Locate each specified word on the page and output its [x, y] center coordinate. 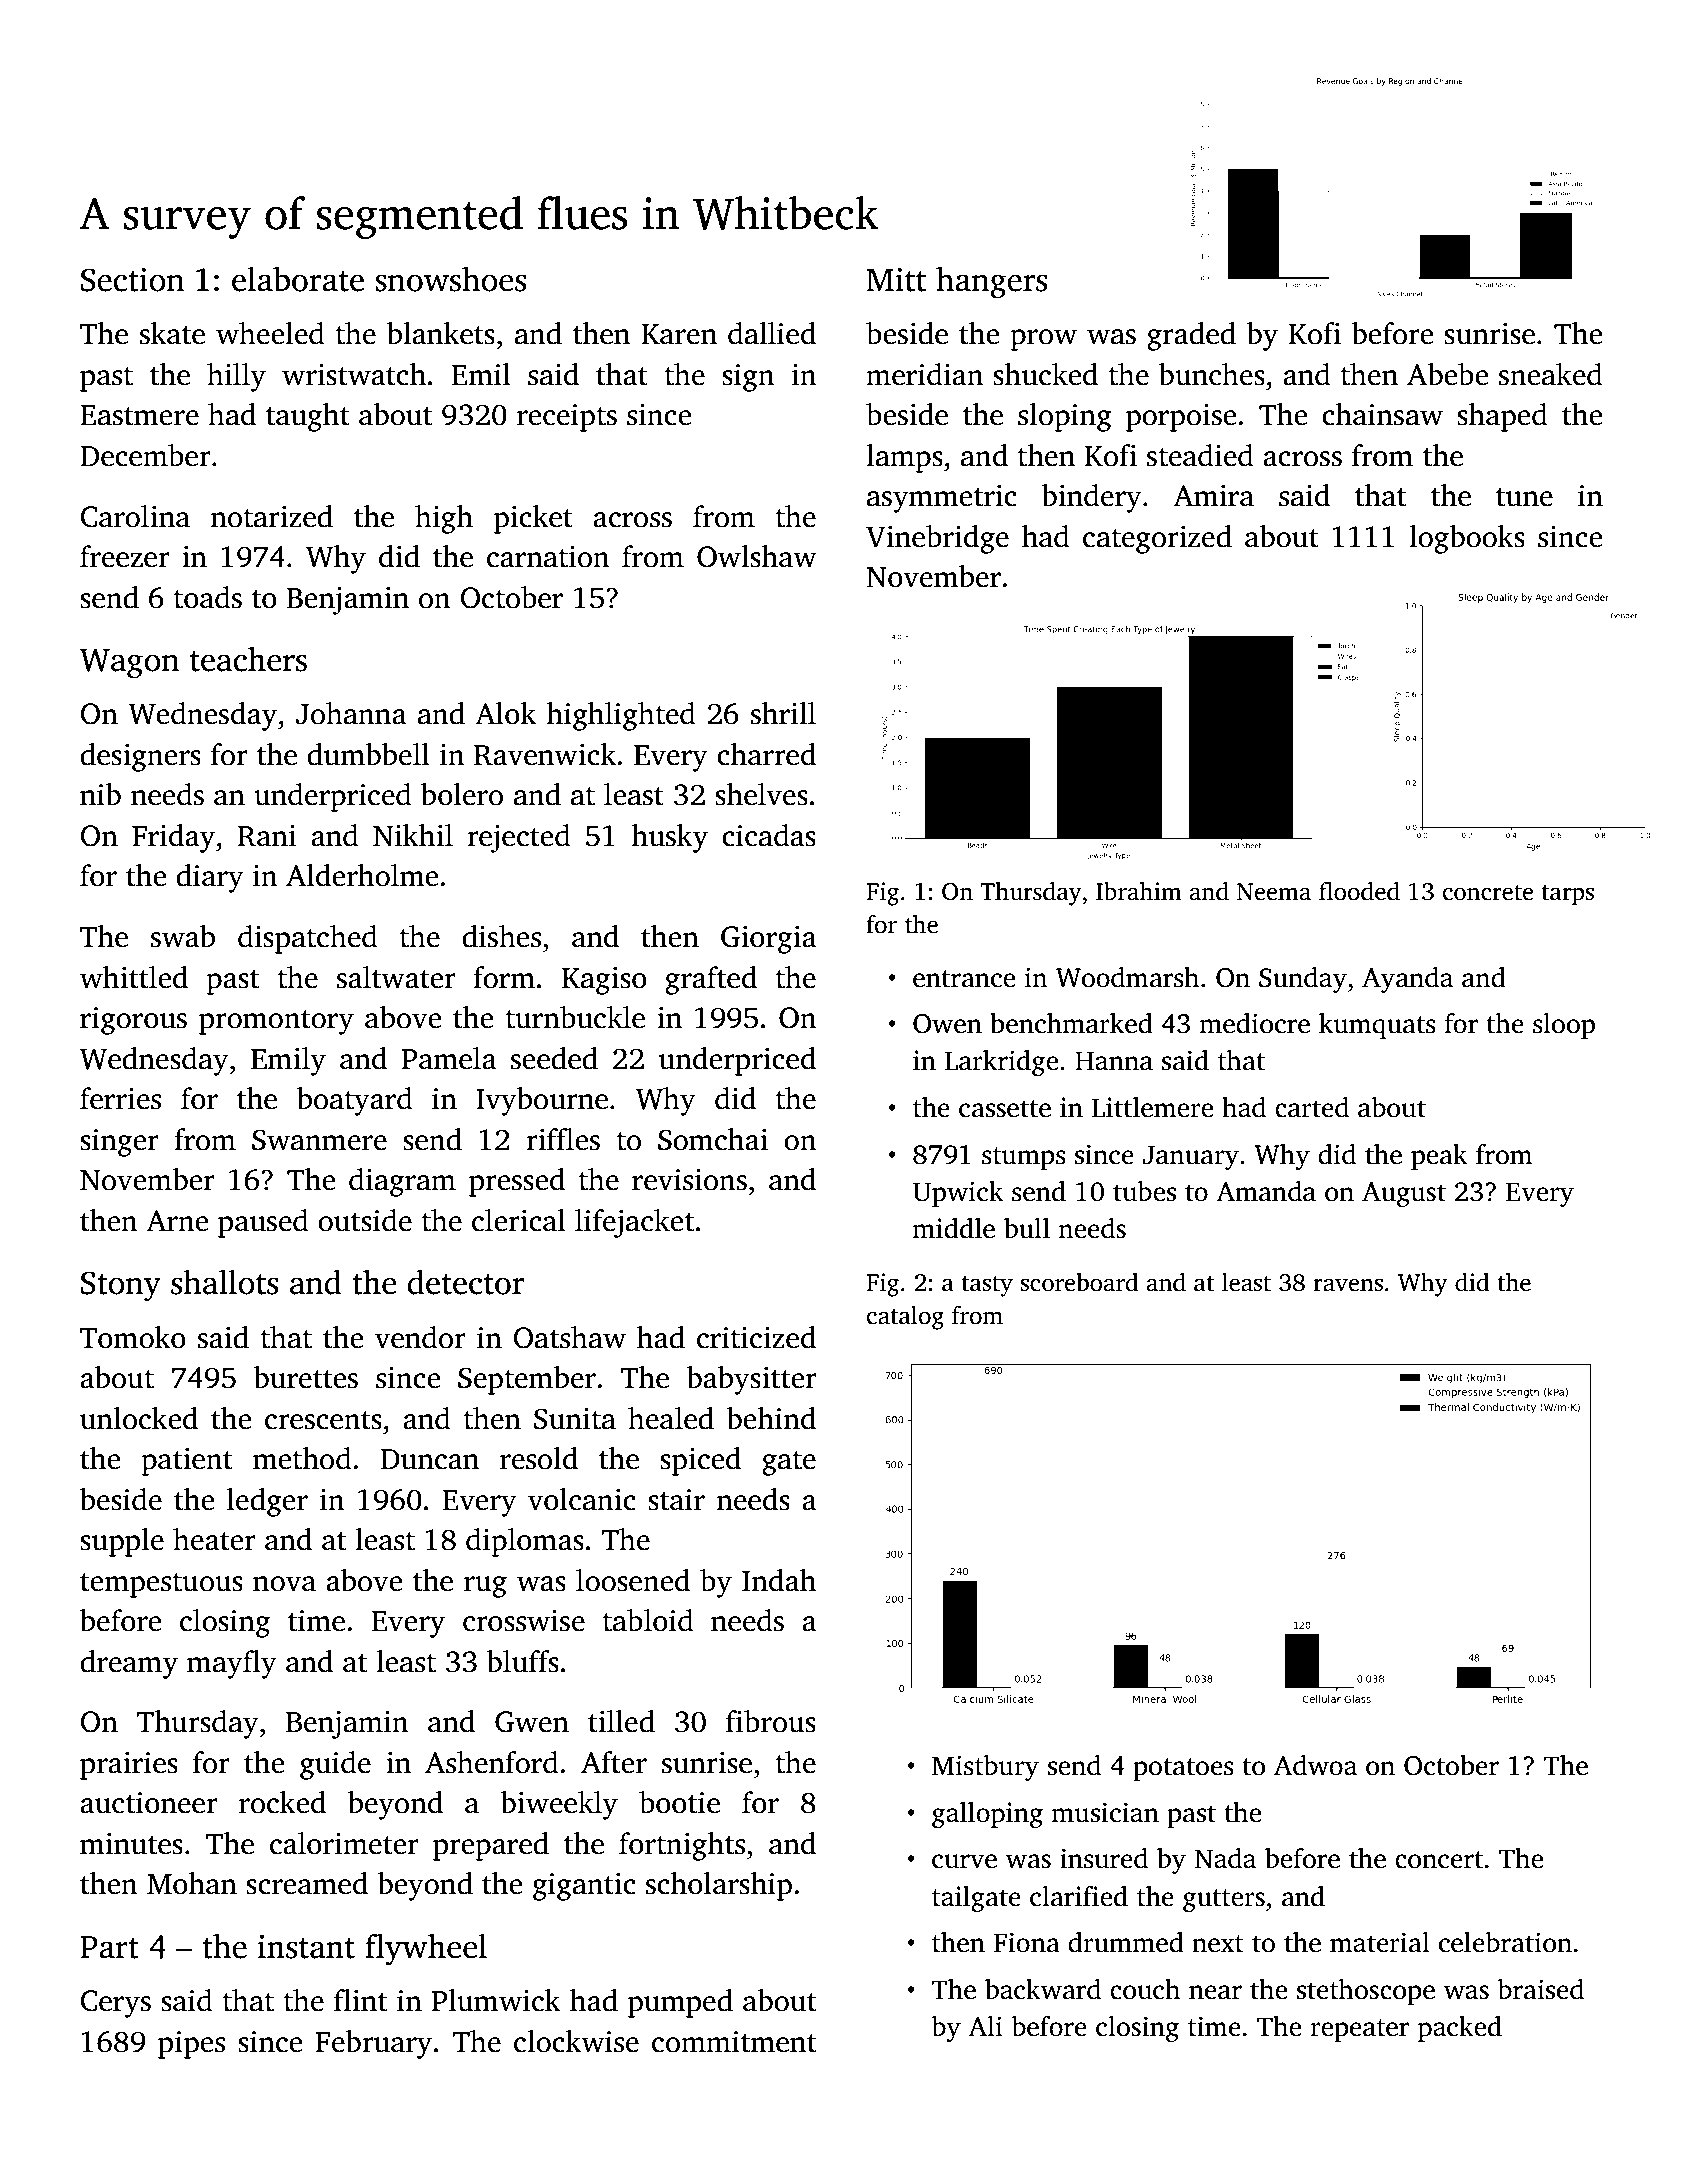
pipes [191, 2045]
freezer [125, 556]
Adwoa [1315, 1765]
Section [132, 279]
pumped [680, 2003]
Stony [121, 1286]
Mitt [896, 279]
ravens [1348, 1285]
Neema [1274, 892]
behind [771, 1418]
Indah [779, 1580]
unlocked [139, 1418]
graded [1191, 336]
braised [1540, 1989]
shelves [761, 794]
